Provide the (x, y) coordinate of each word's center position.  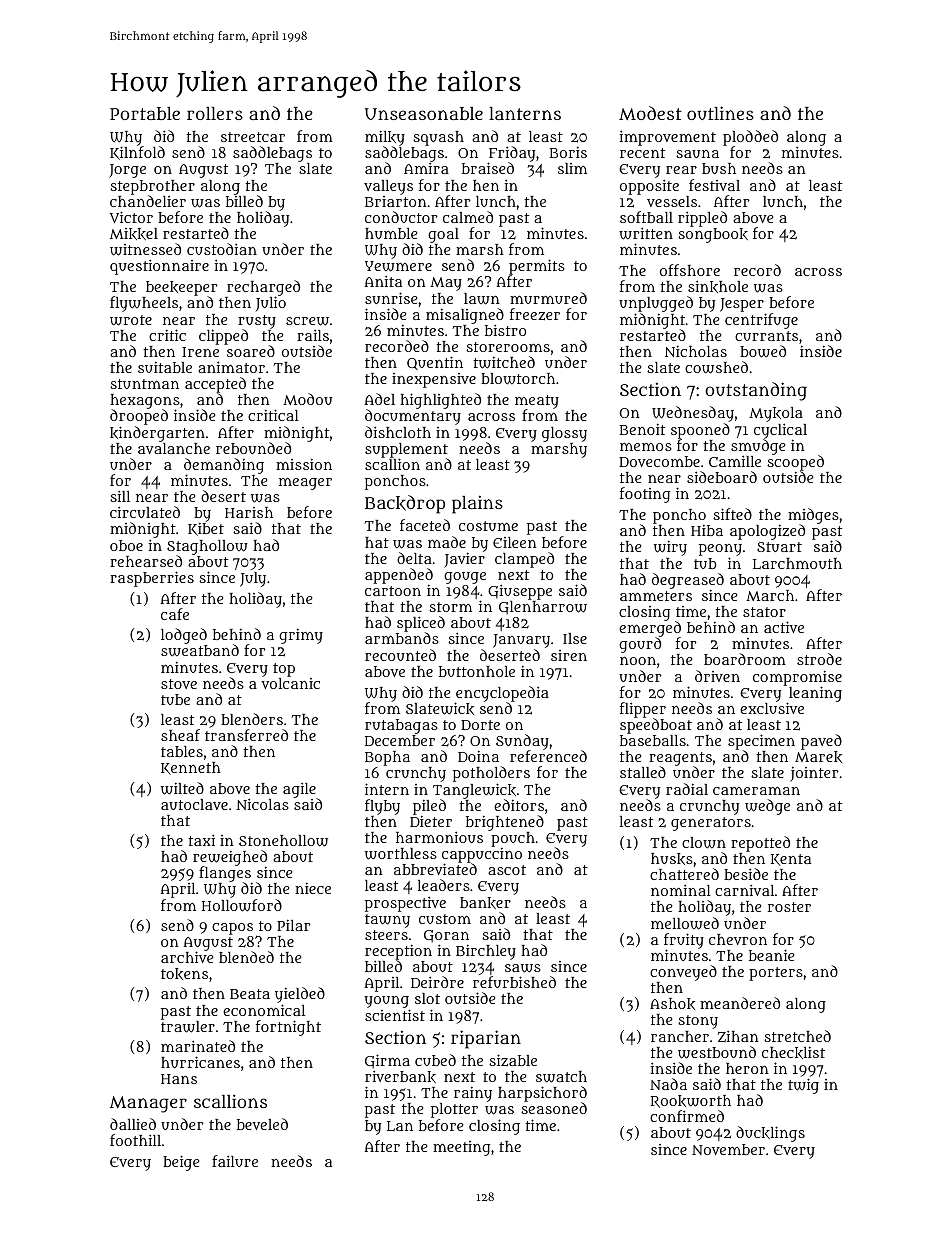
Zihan (738, 1036)
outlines (720, 113)
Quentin (435, 363)
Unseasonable (424, 113)
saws (523, 968)
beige (181, 1163)
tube (175, 699)
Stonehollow (283, 841)
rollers (215, 113)
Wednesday (693, 414)
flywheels (144, 304)
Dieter (431, 821)
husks (672, 859)
